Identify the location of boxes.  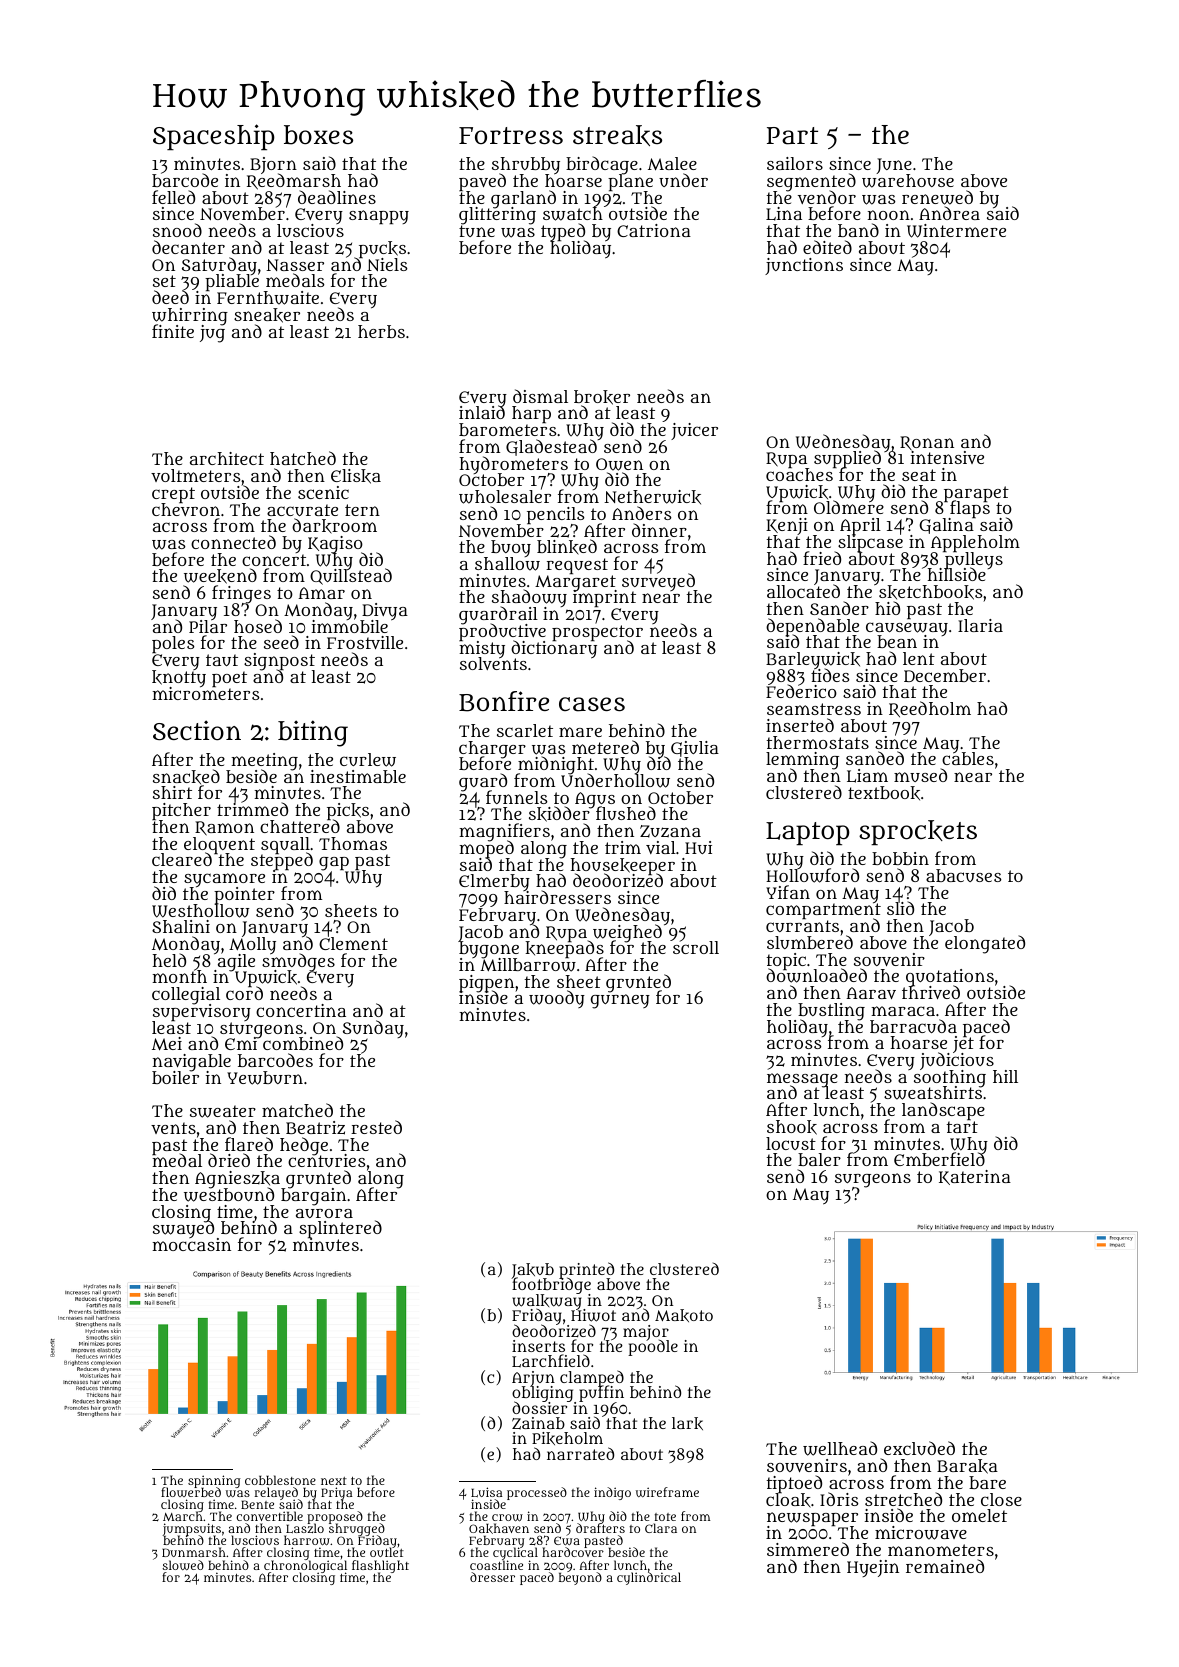
(318, 135).
